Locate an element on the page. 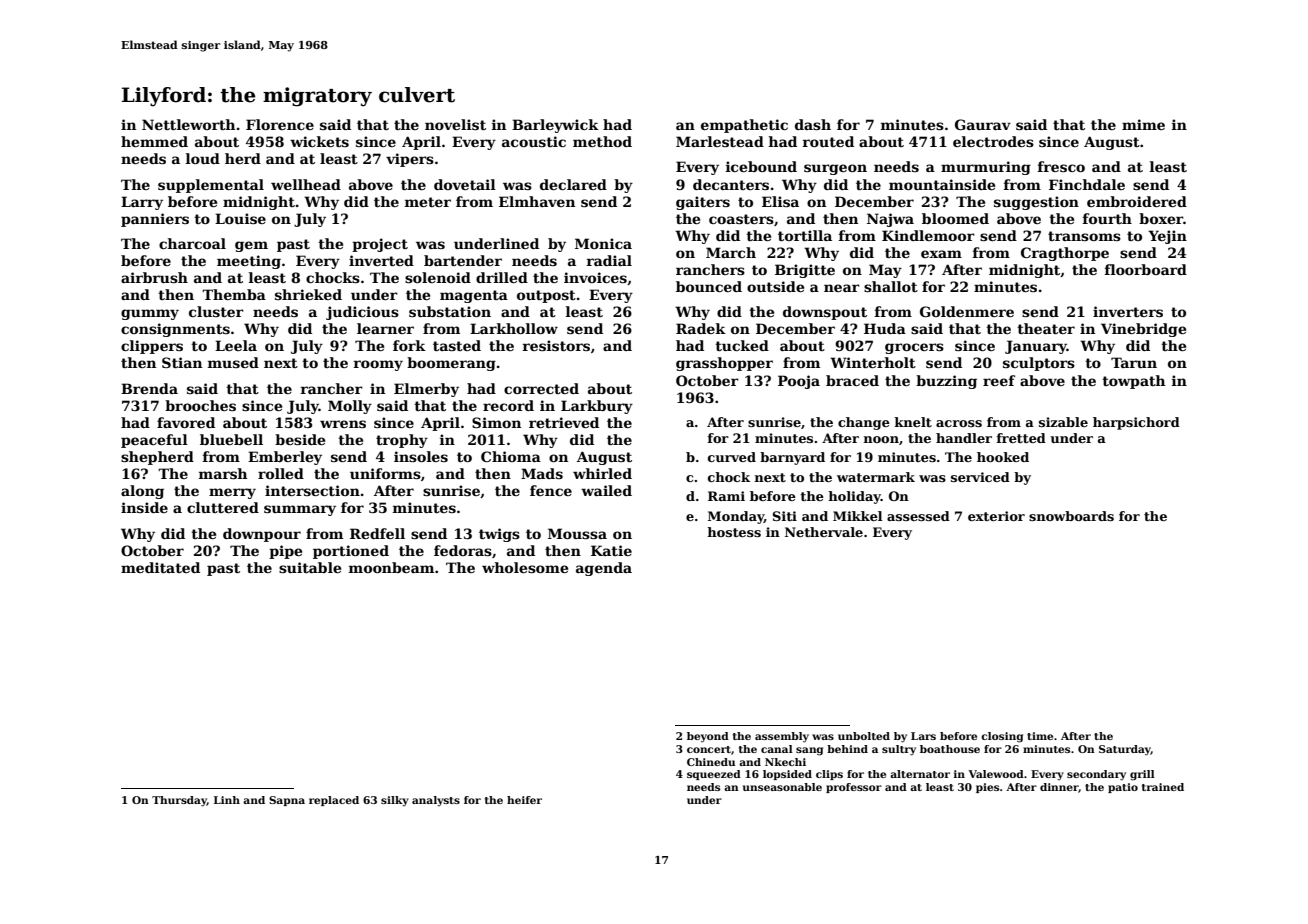 The height and width of the page is (924, 1308). wholesome is located at coordinates (525, 567).
